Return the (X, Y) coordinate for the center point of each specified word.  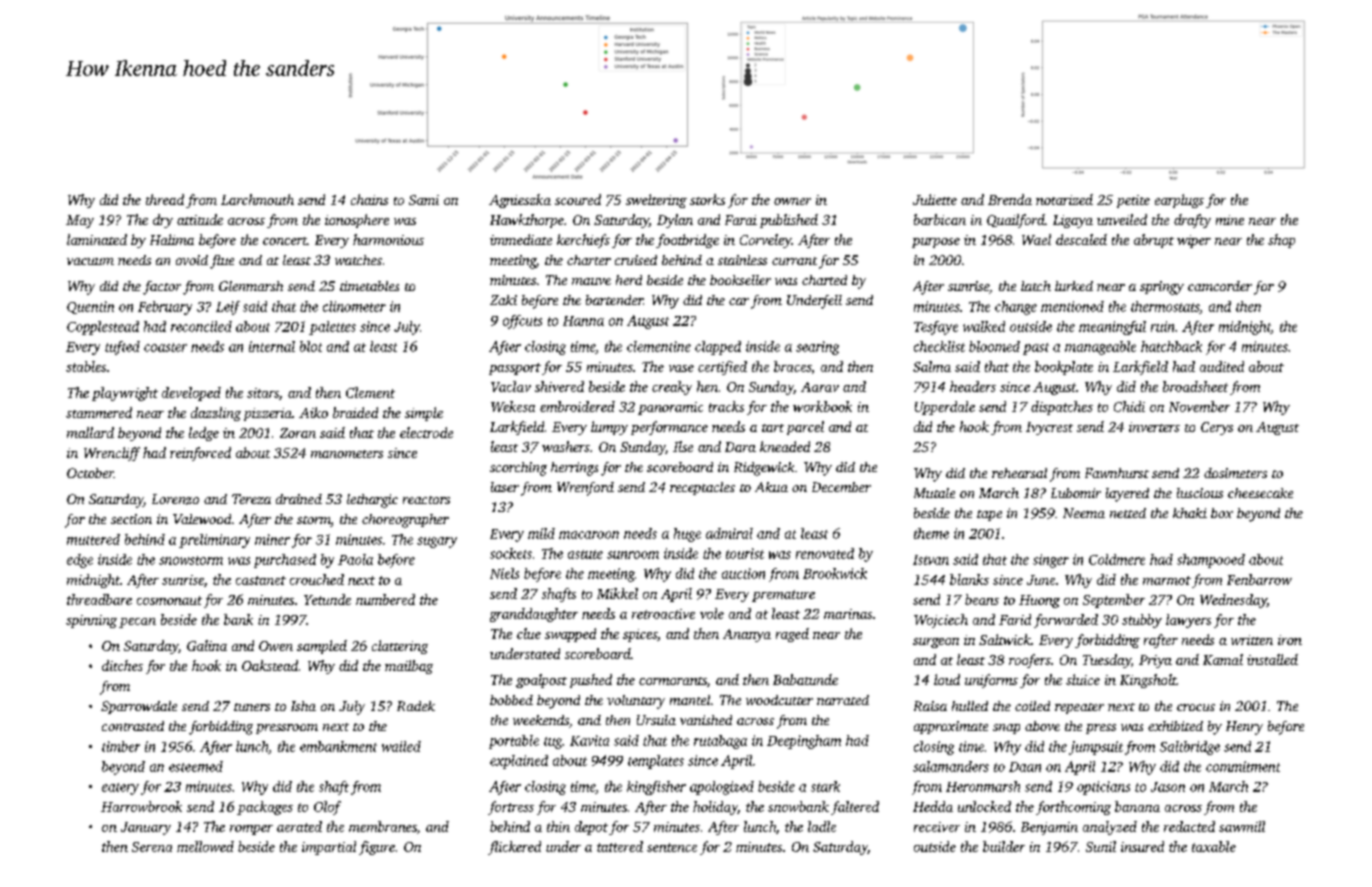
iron (1290, 640)
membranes (383, 826)
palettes (332, 328)
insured (1142, 846)
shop (1281, 241)
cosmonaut (169, 600)
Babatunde (805, 679)
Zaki (503, 300)
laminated (97, 239)
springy (1162, 288)
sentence (672, 847)
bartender (614, 300)
